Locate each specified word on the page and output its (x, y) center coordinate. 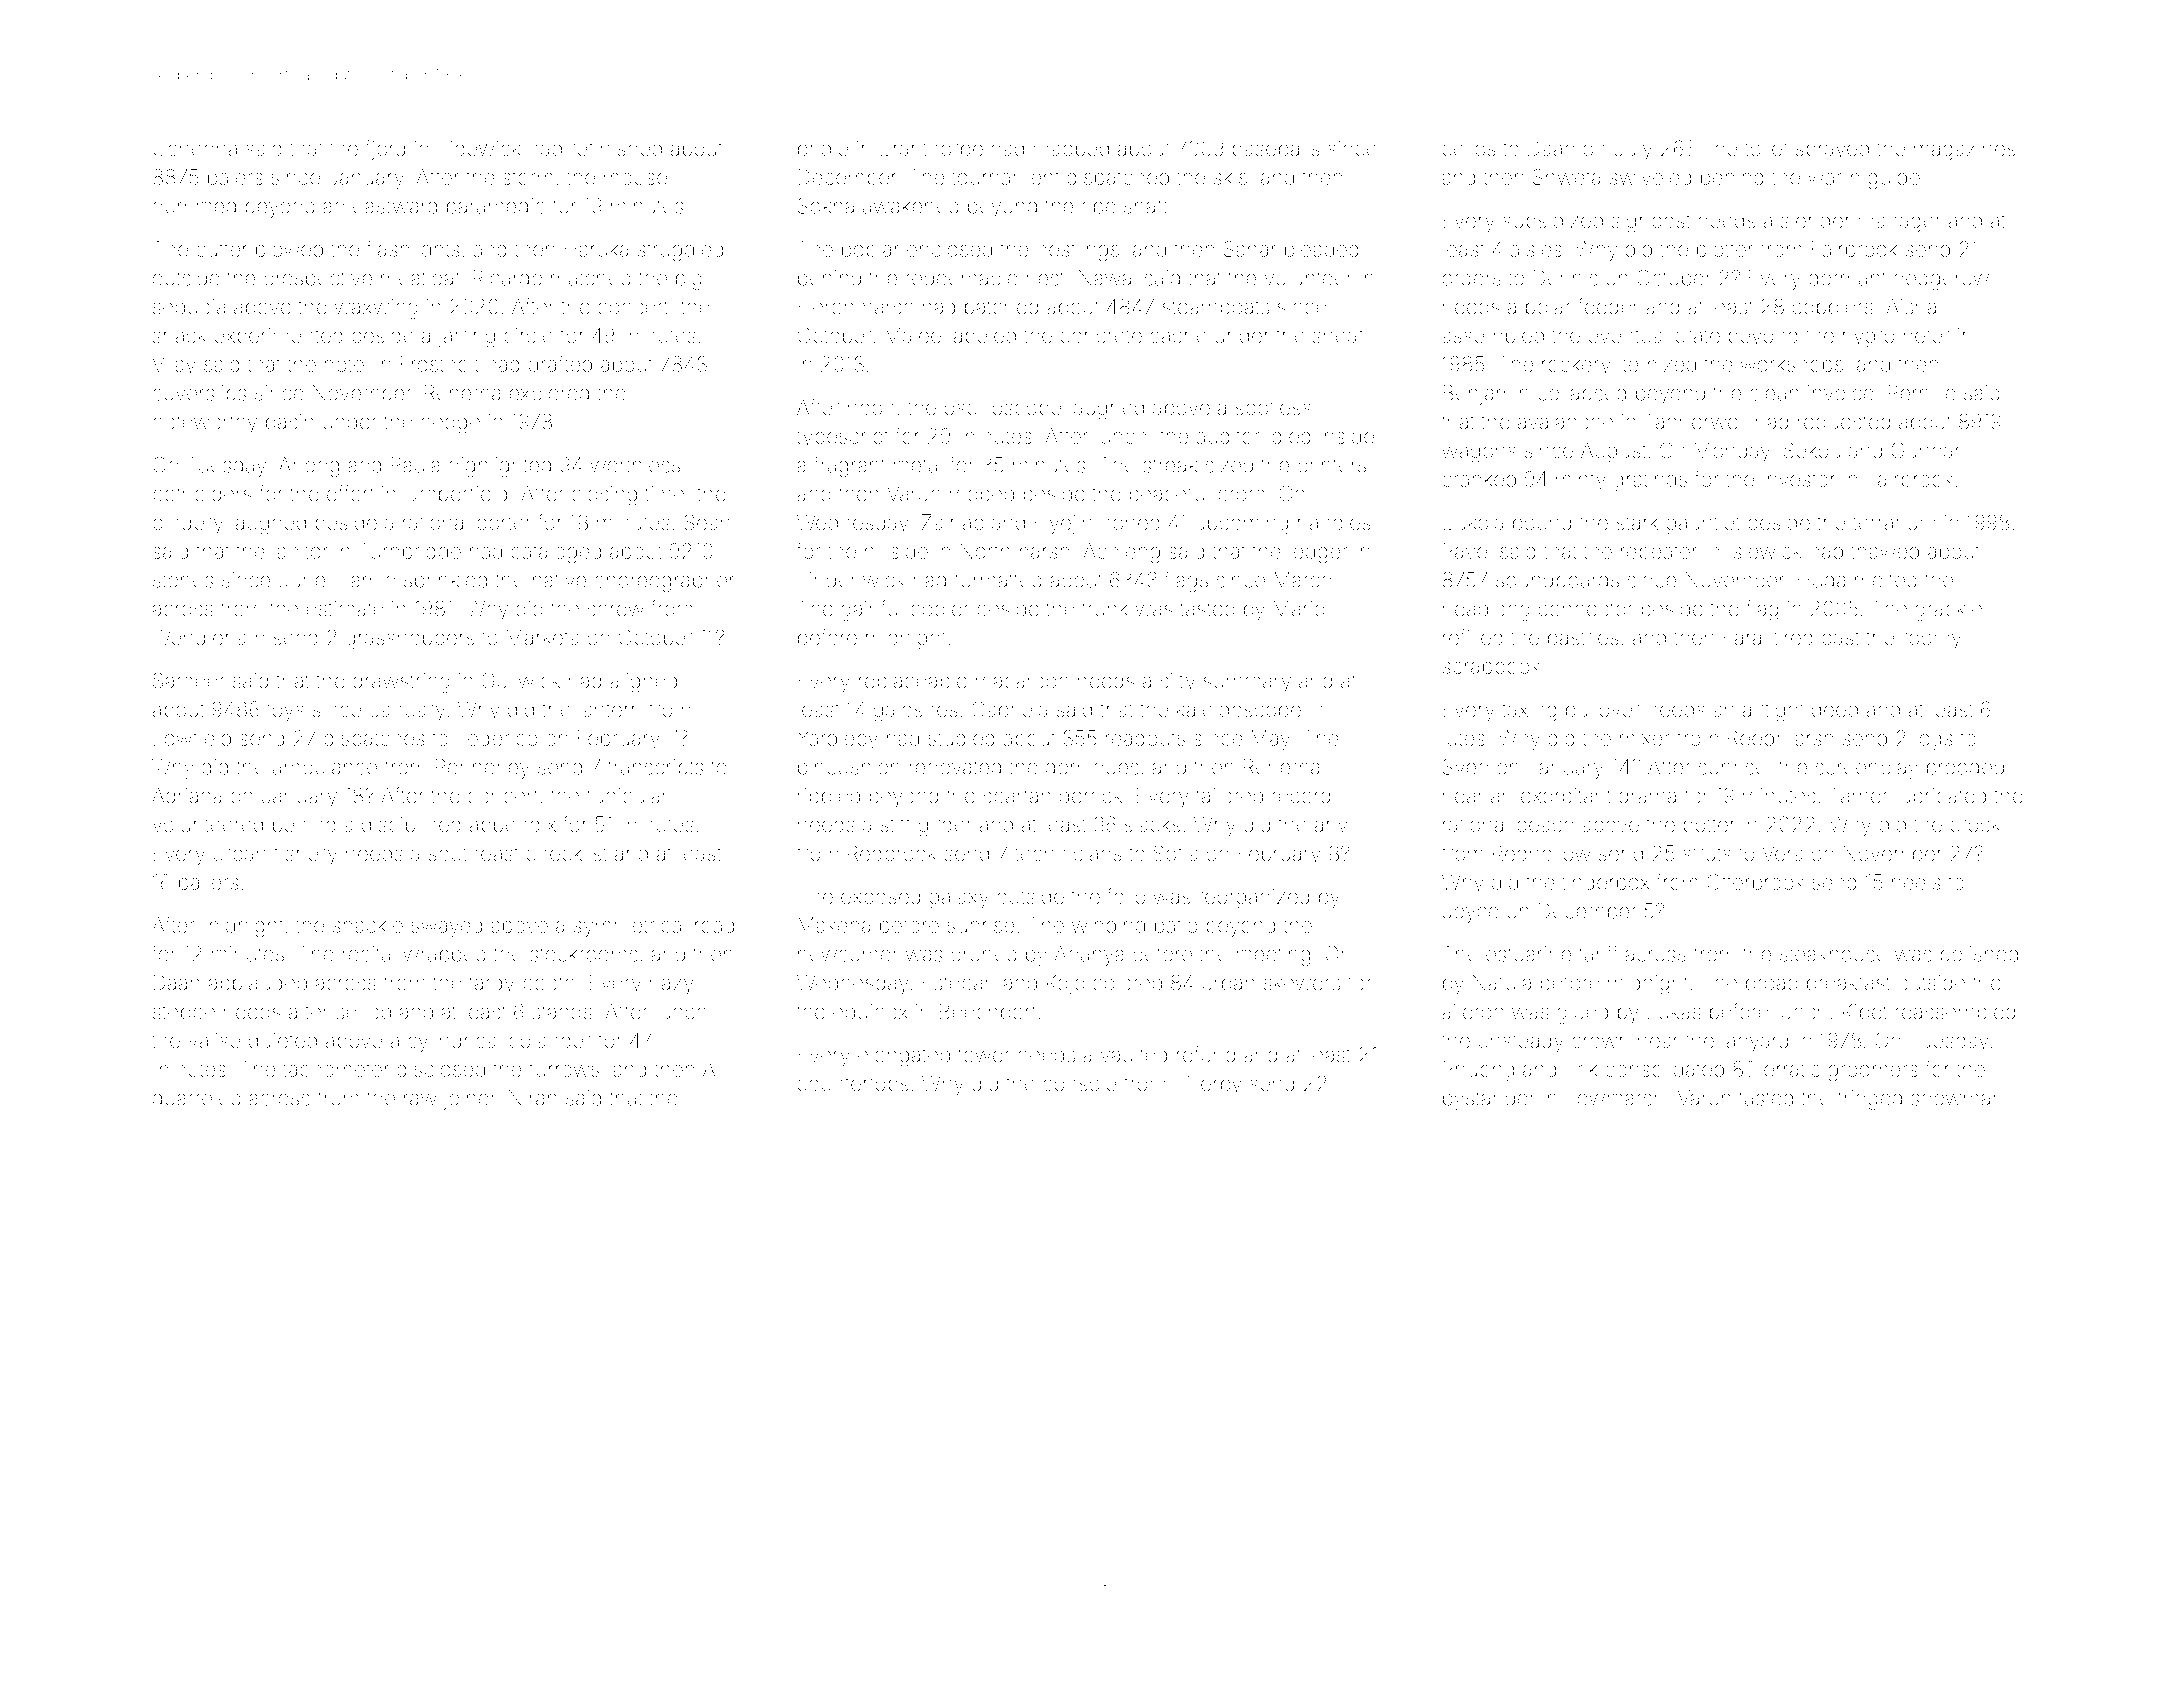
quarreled (197, 1100)
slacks (1152, 824)
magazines (1964, 151)
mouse (635, 179)
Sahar (1250, 249)
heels (1916, 882)
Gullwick (521, 680)
